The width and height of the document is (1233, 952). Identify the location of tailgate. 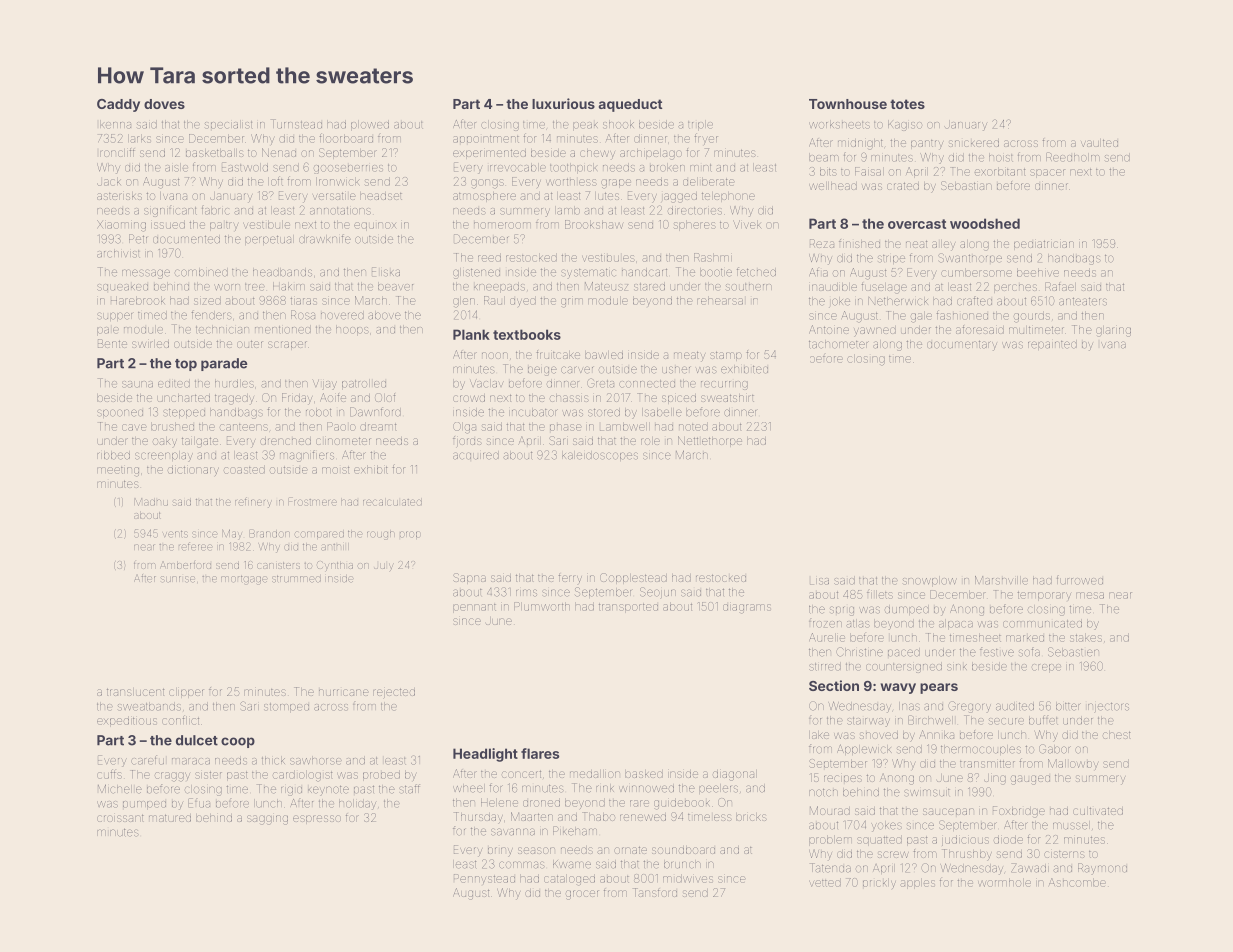
(200, 442).
